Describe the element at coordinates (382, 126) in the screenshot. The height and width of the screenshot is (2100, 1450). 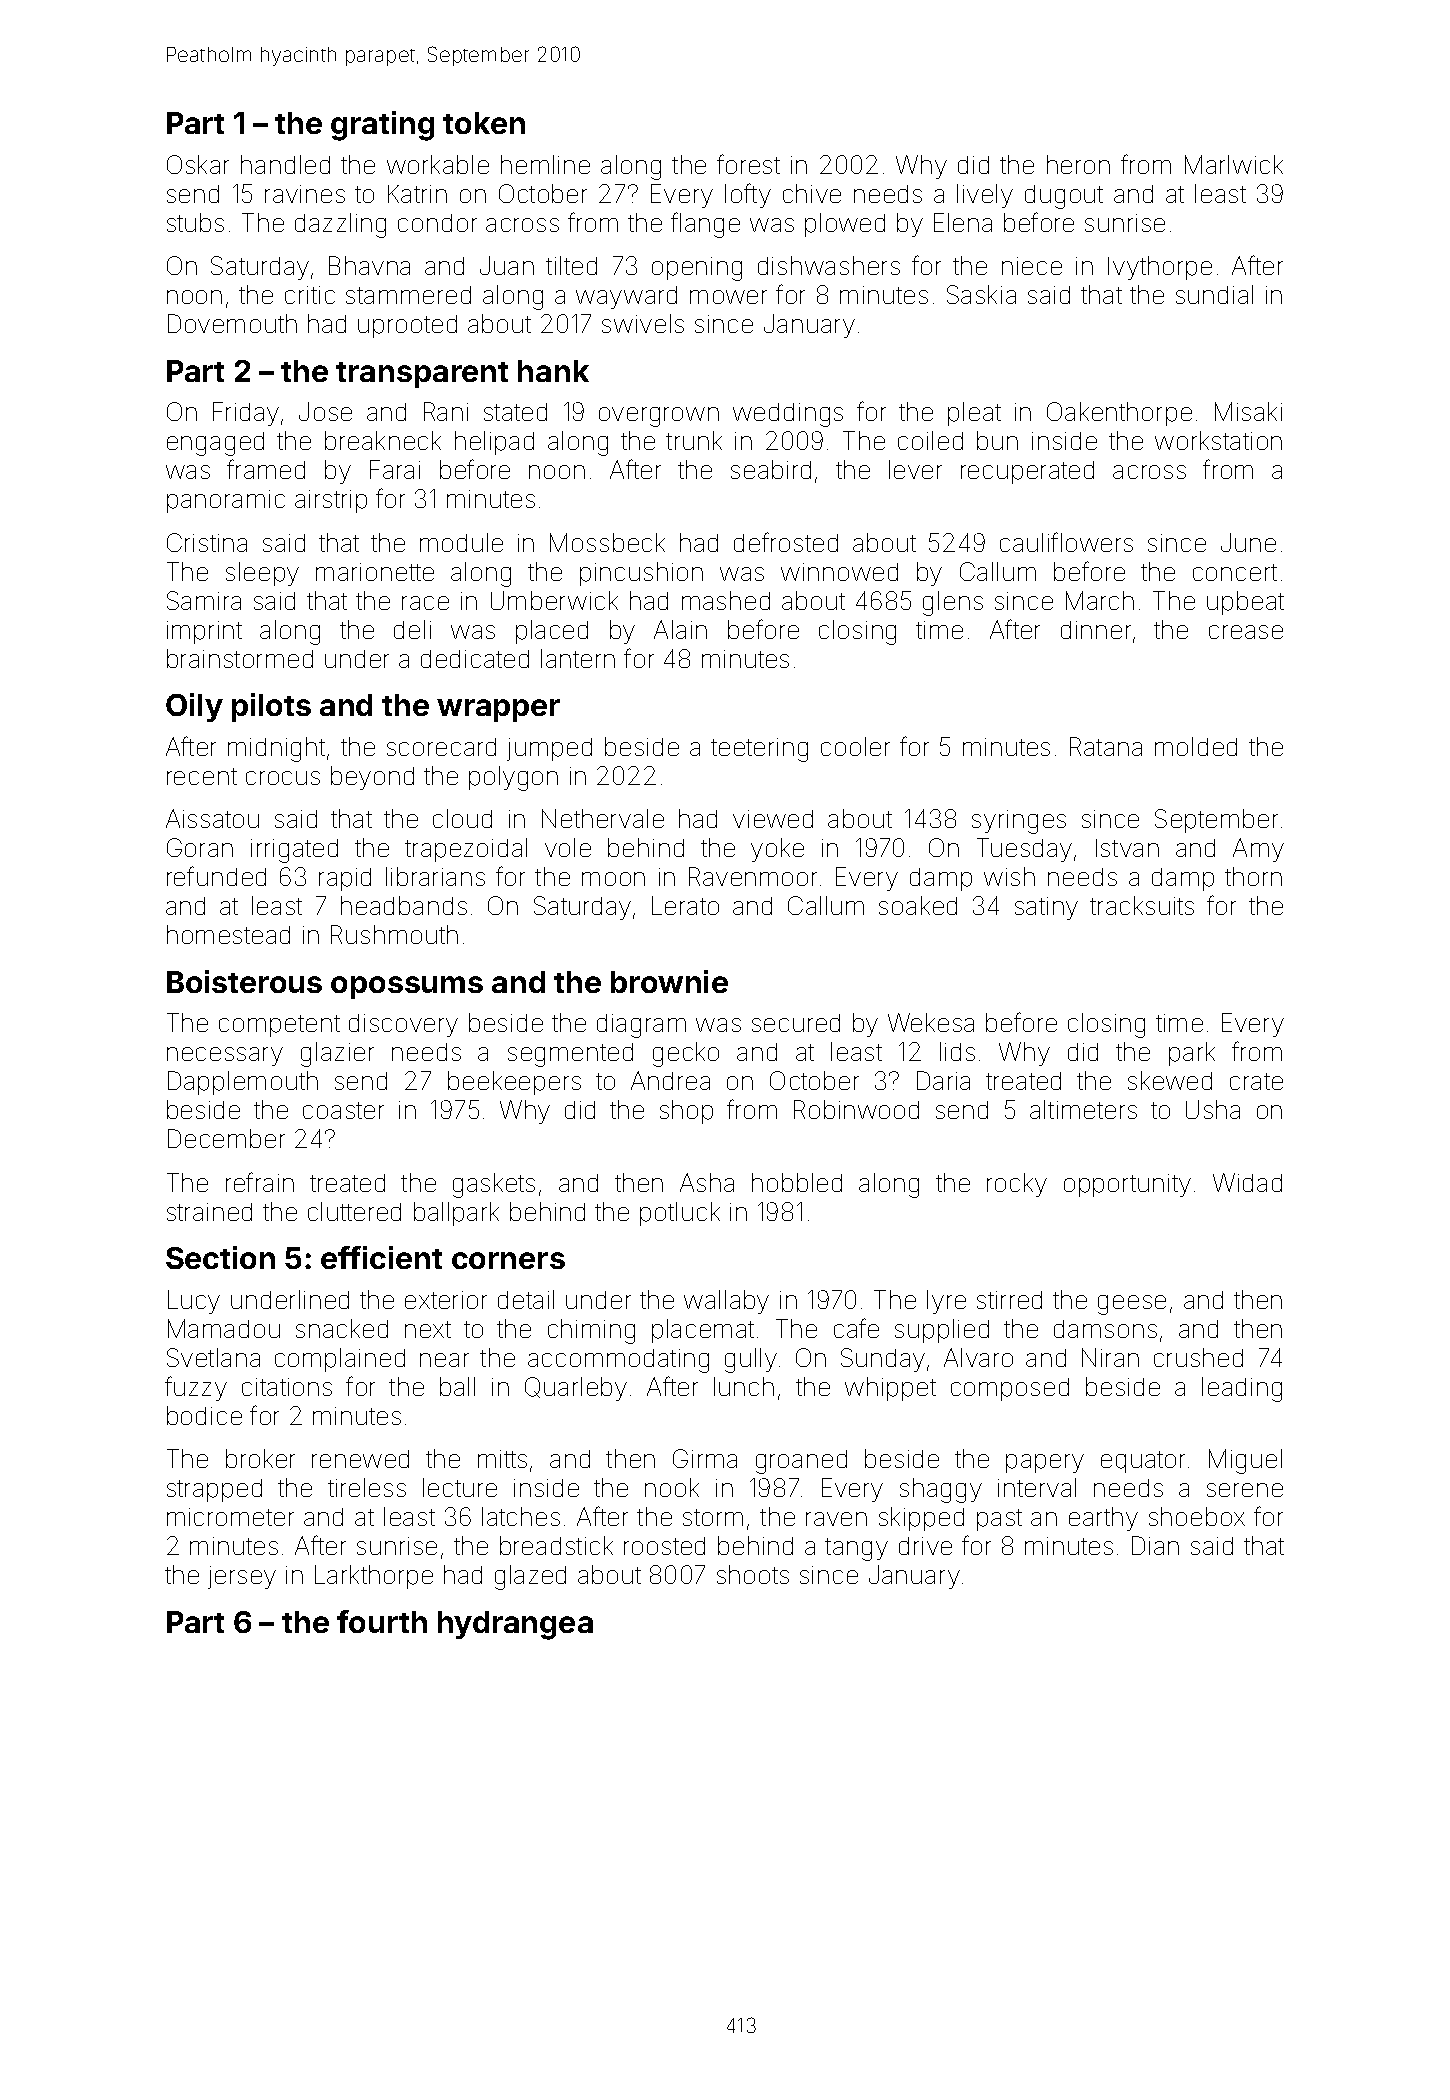
I see `grating` at that location.
